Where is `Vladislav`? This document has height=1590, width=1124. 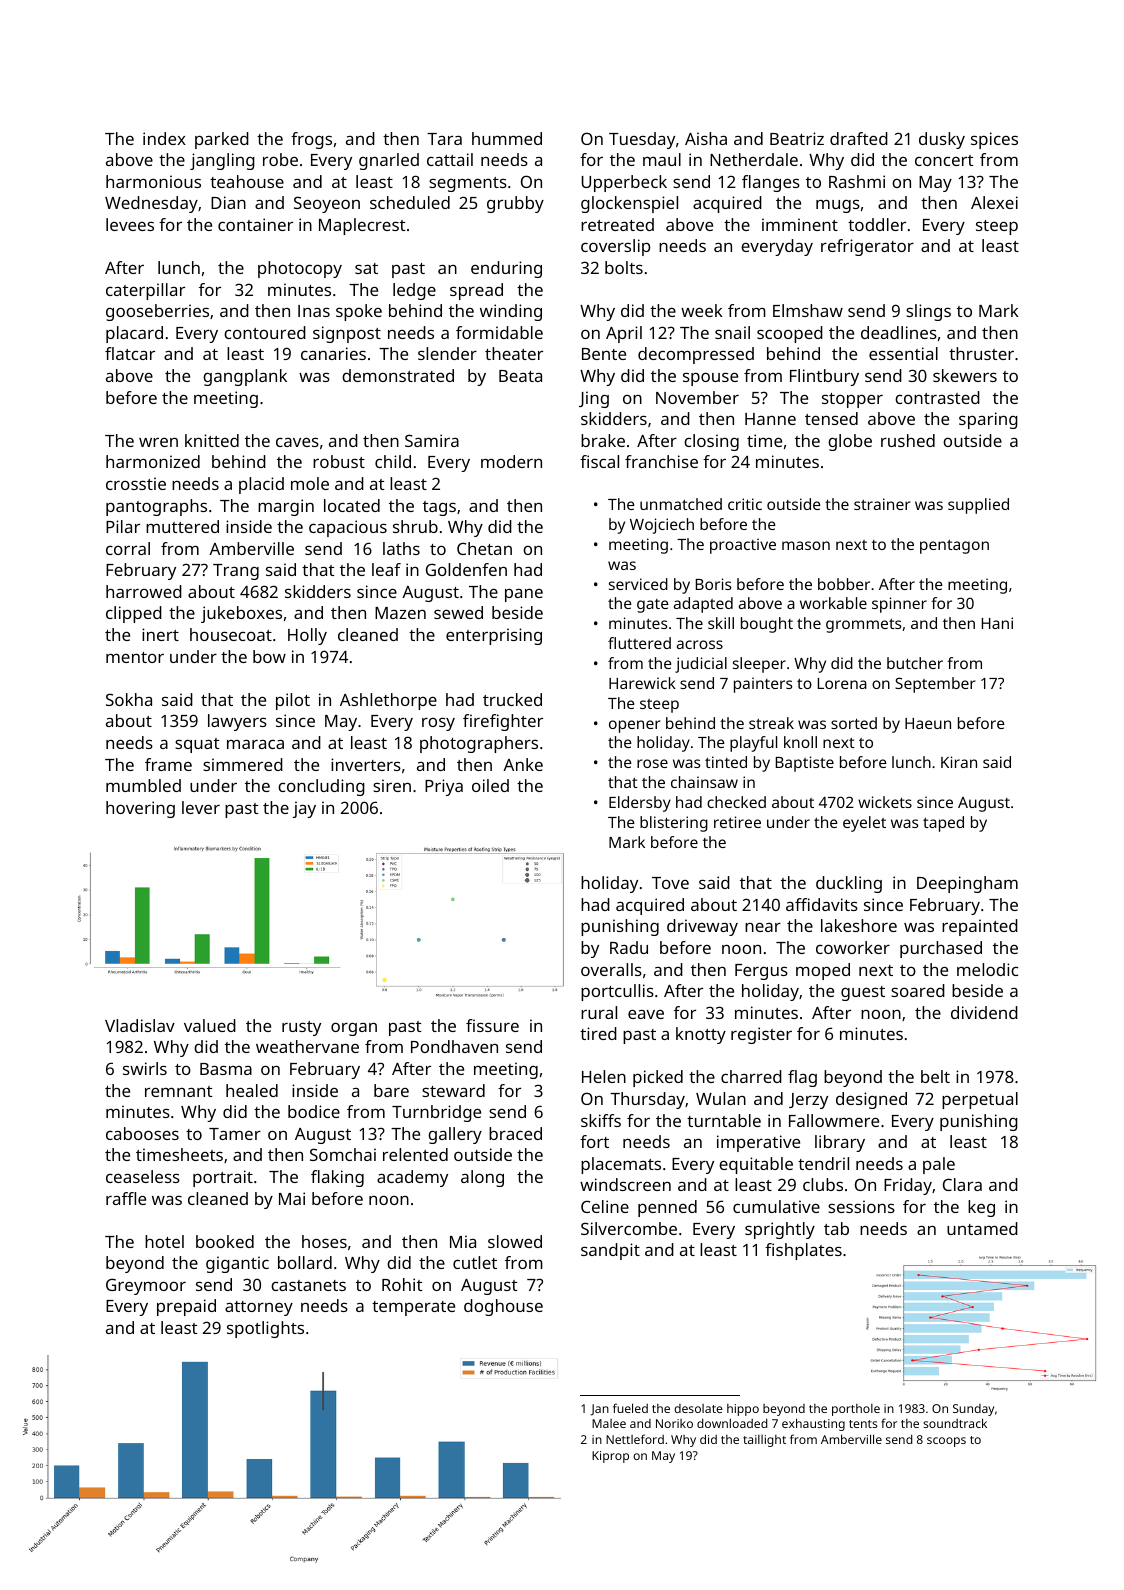 Vladislav is located at coordinates (140, 1025).
